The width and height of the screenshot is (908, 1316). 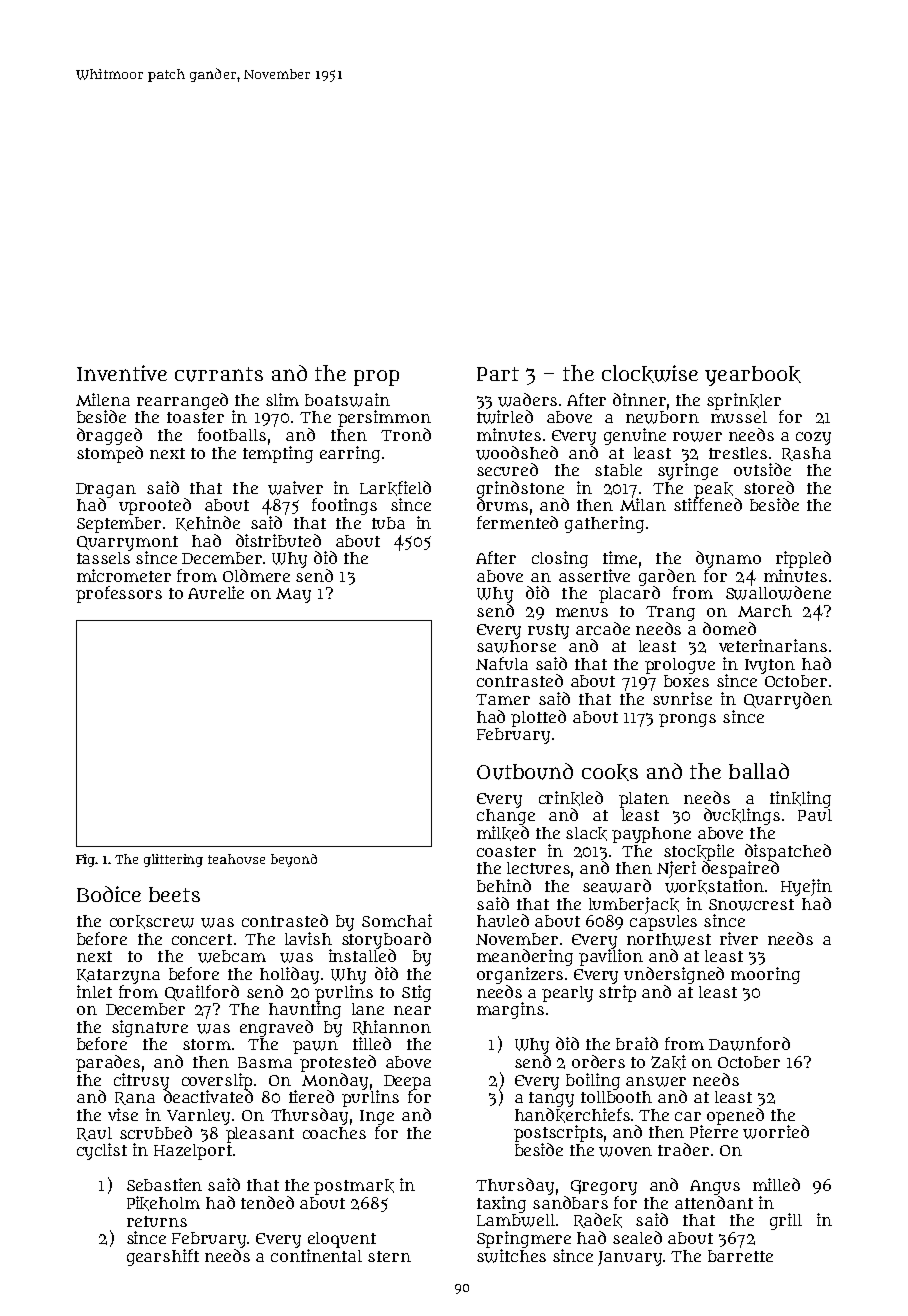 What do you see at coordinates (803, 559) in the screenshot?
I see `rippled` at bounding box center [803, 559].
